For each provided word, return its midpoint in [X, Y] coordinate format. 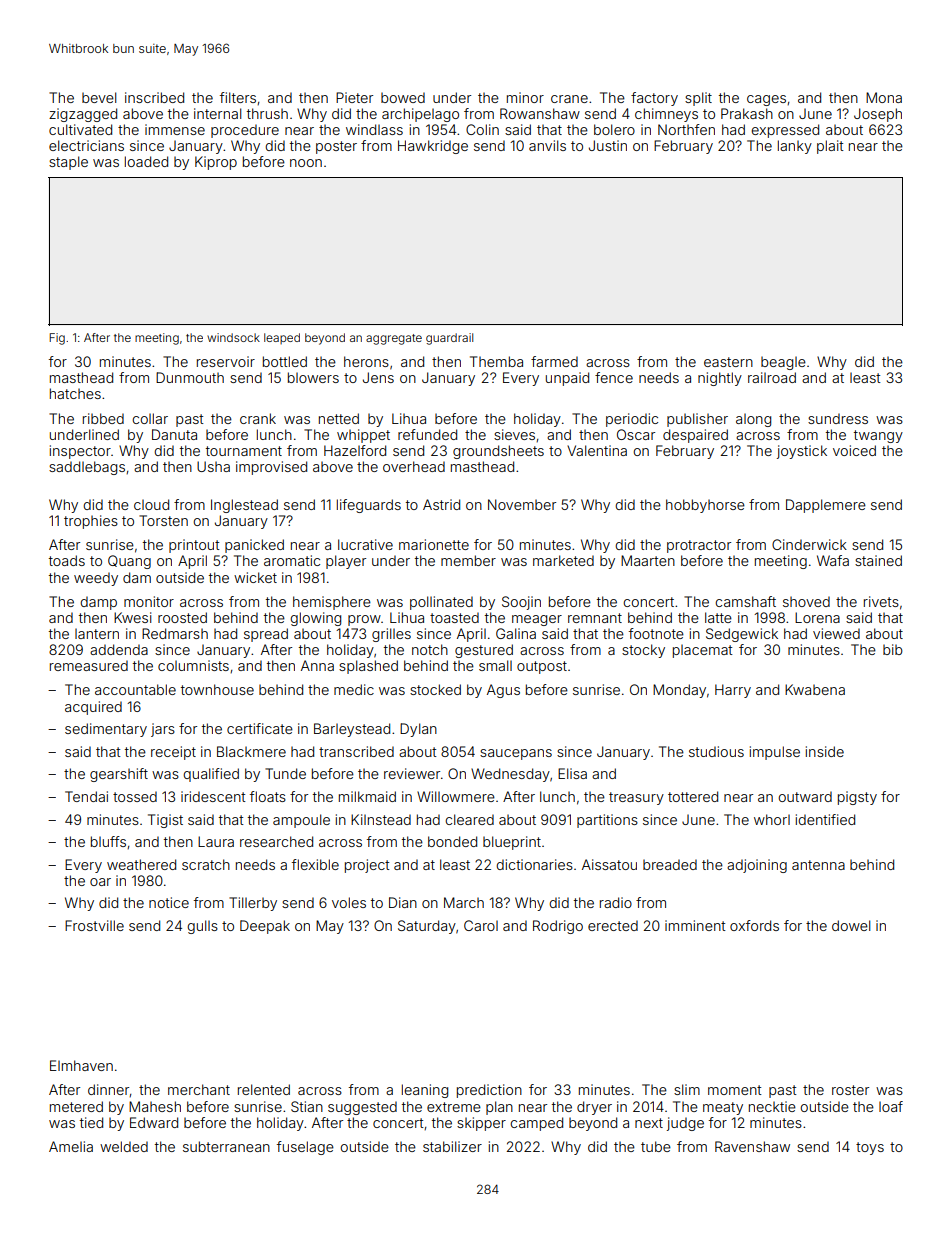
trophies [91, 522]
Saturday [427, 927]
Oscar [636, 434]
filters [238, 97]
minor [525, 97]
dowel [851, 925]
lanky [795, 147]
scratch [206, 864]
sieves [514, 434]
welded [124, 1146]
